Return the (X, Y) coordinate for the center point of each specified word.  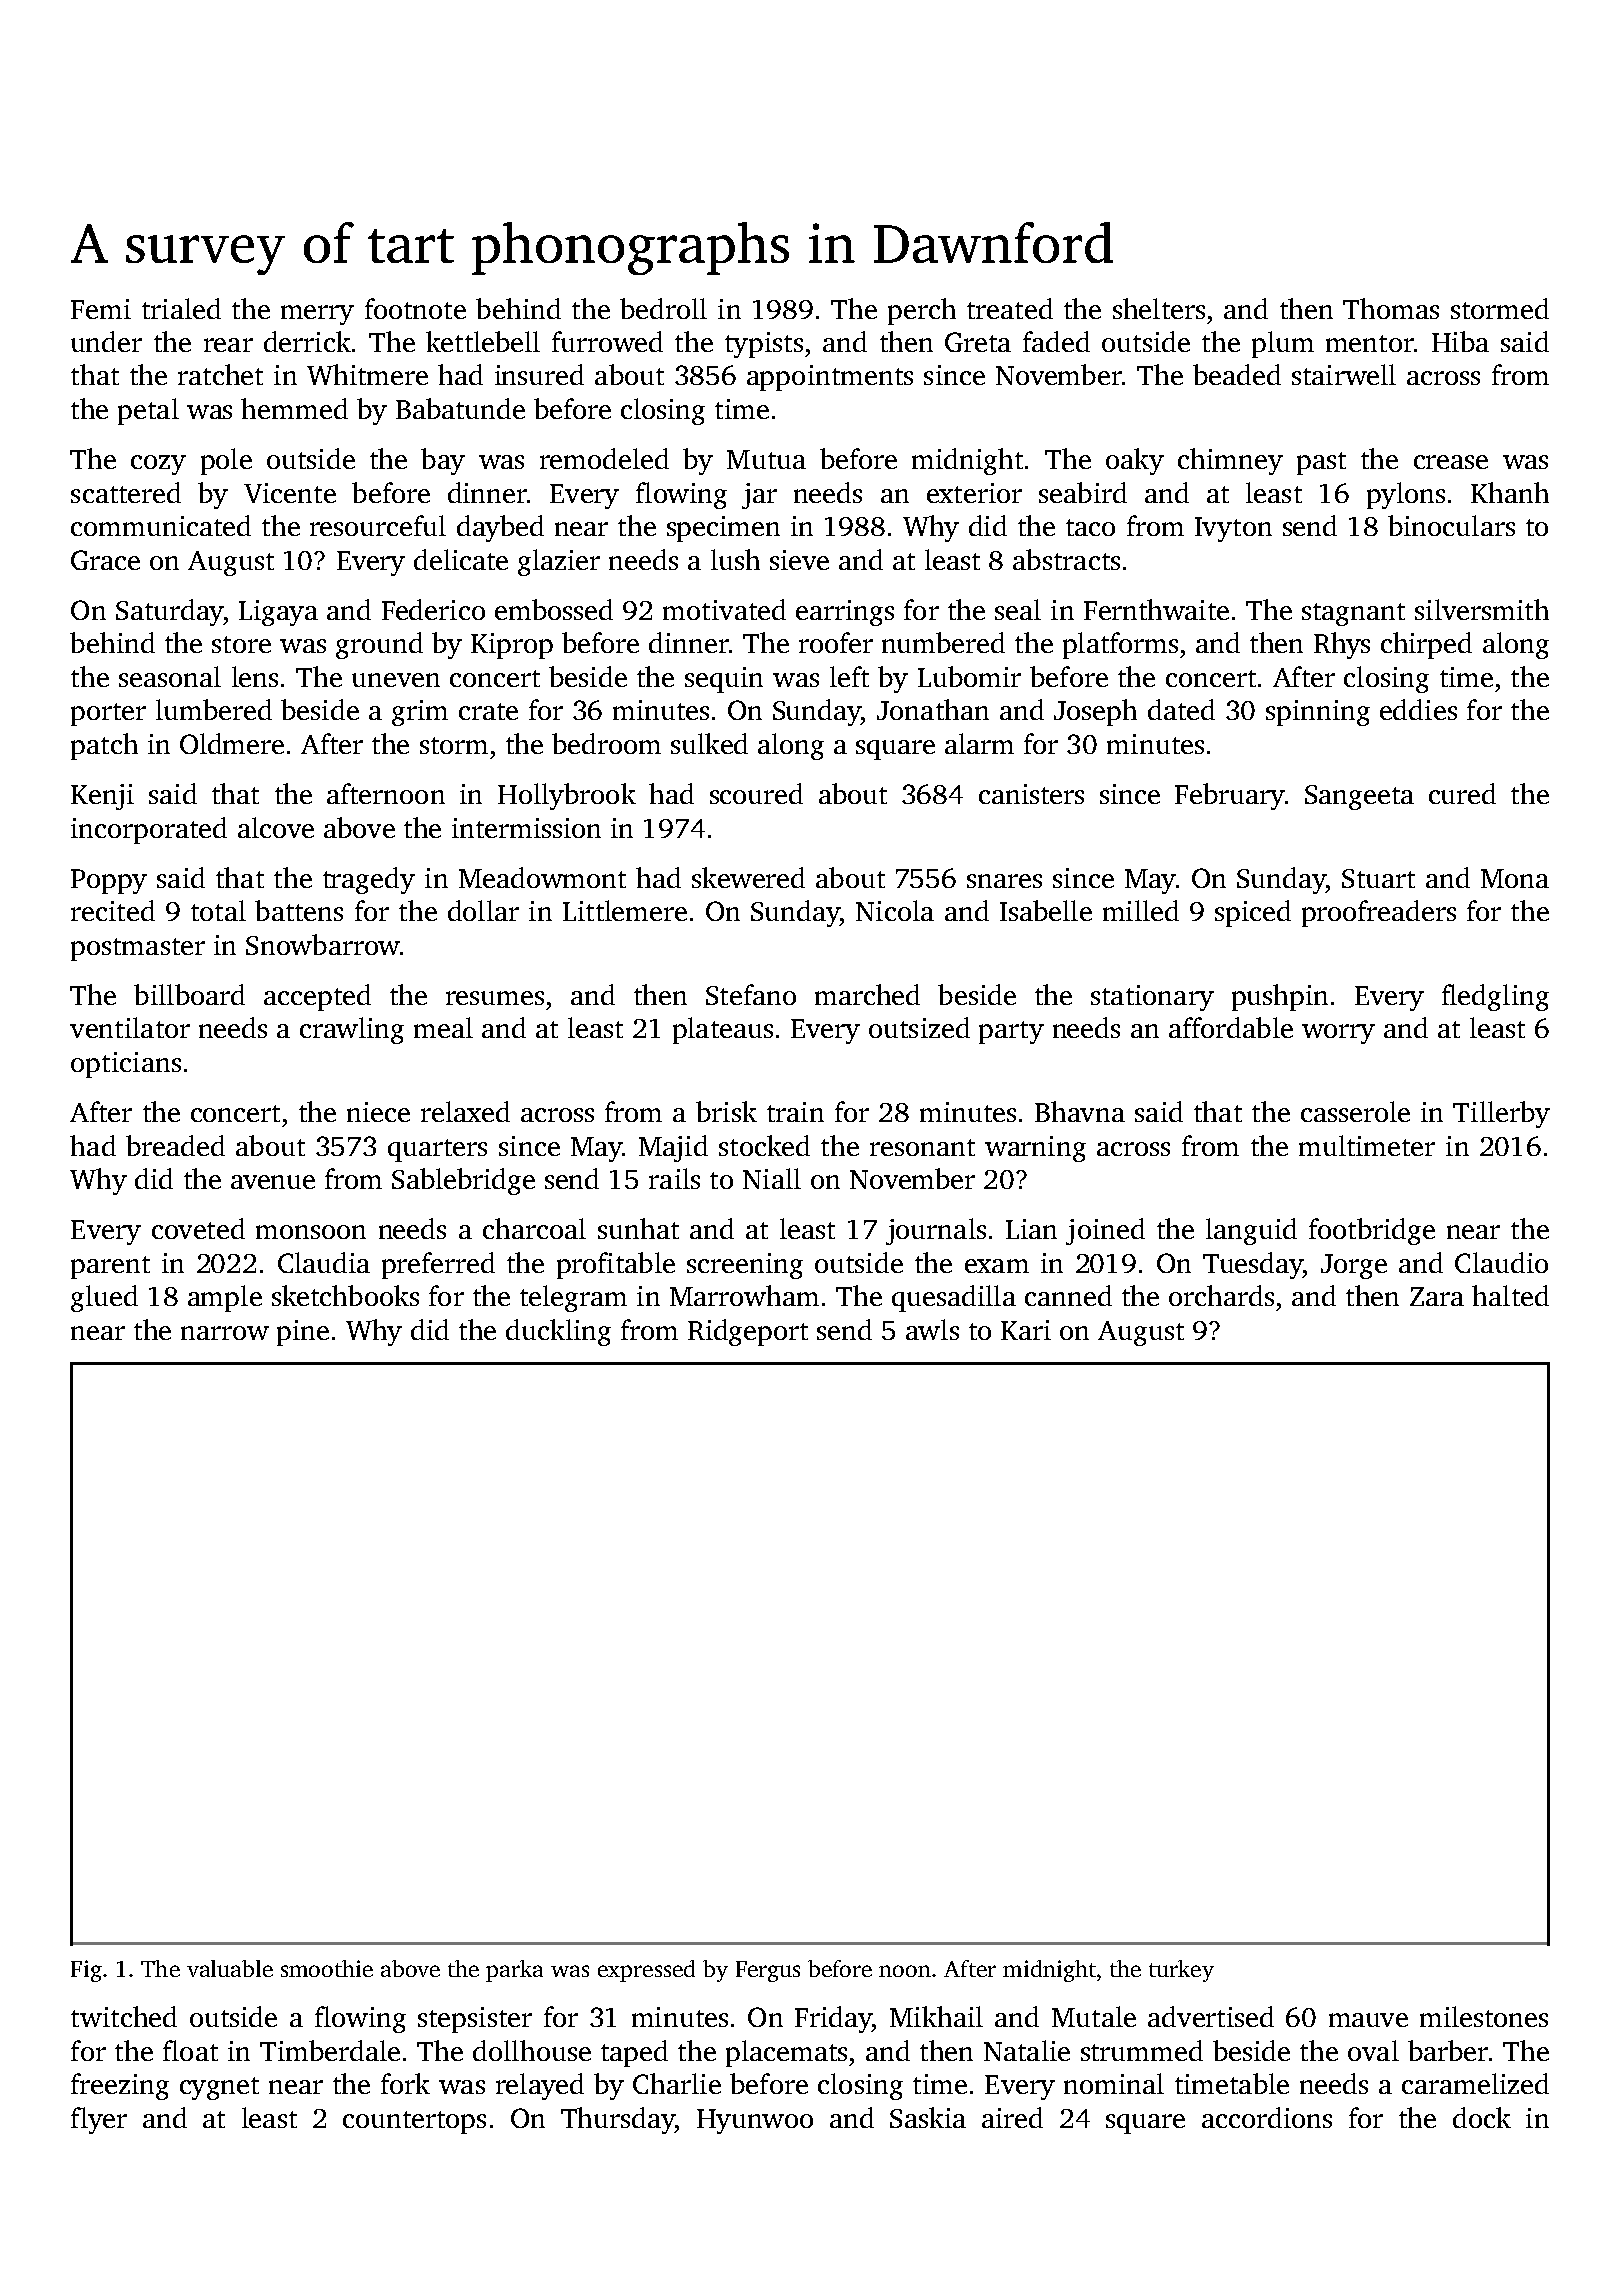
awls (932, 1329)
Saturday (169, 612)
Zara (1437, 1296)
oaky (1135, 461)
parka (514, 1971)
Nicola (895, 910)
